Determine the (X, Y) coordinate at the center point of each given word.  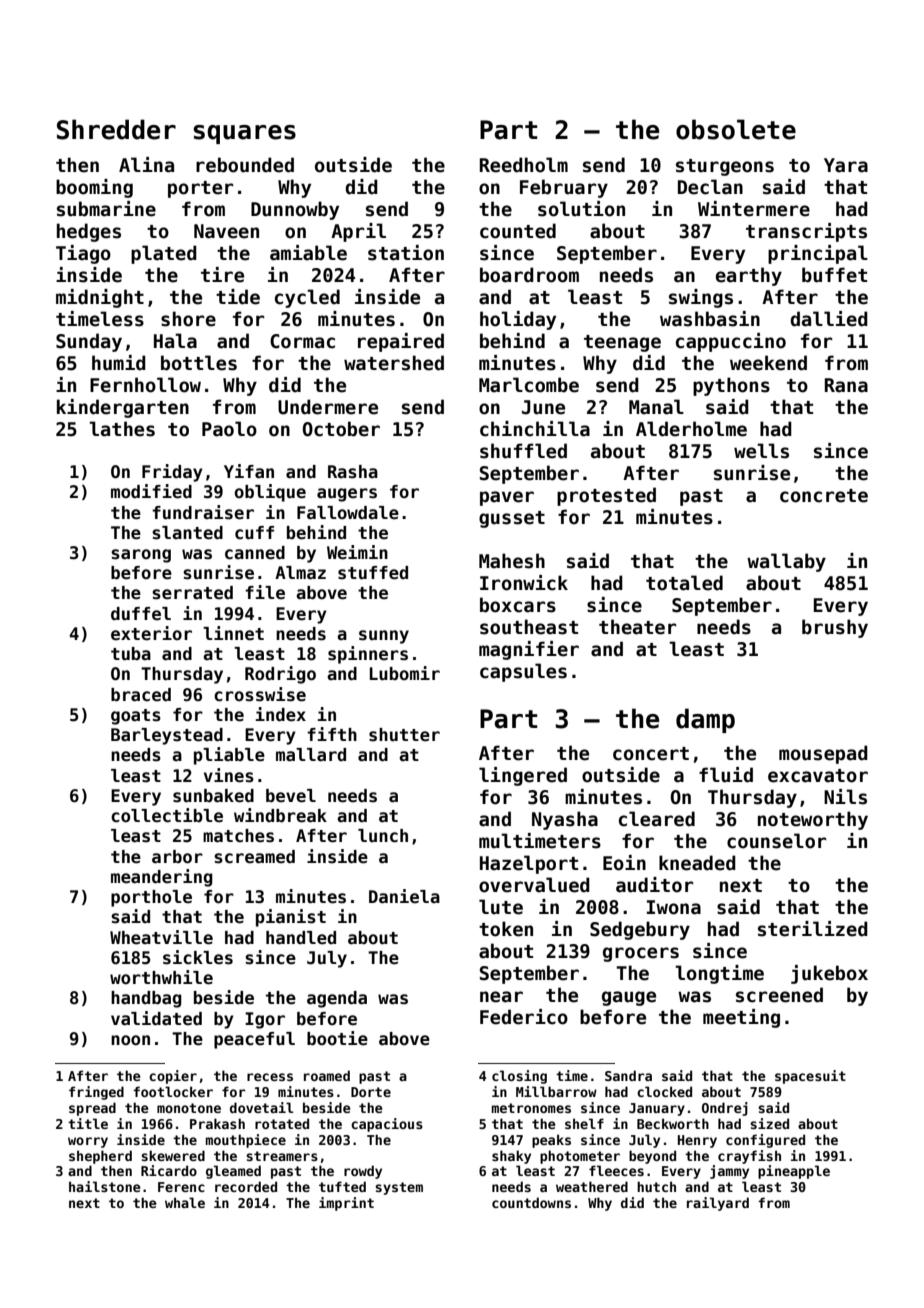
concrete (824, 496)
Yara (846, 165)
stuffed (373, 573)
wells (761, 451)
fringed (96, 1093)
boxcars (518, 605)
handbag (146, 999)
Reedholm (524, 165)
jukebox (829, 974)
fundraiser (203, 512)
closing (519, 1077)
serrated (192, 593)
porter (200, 189)
